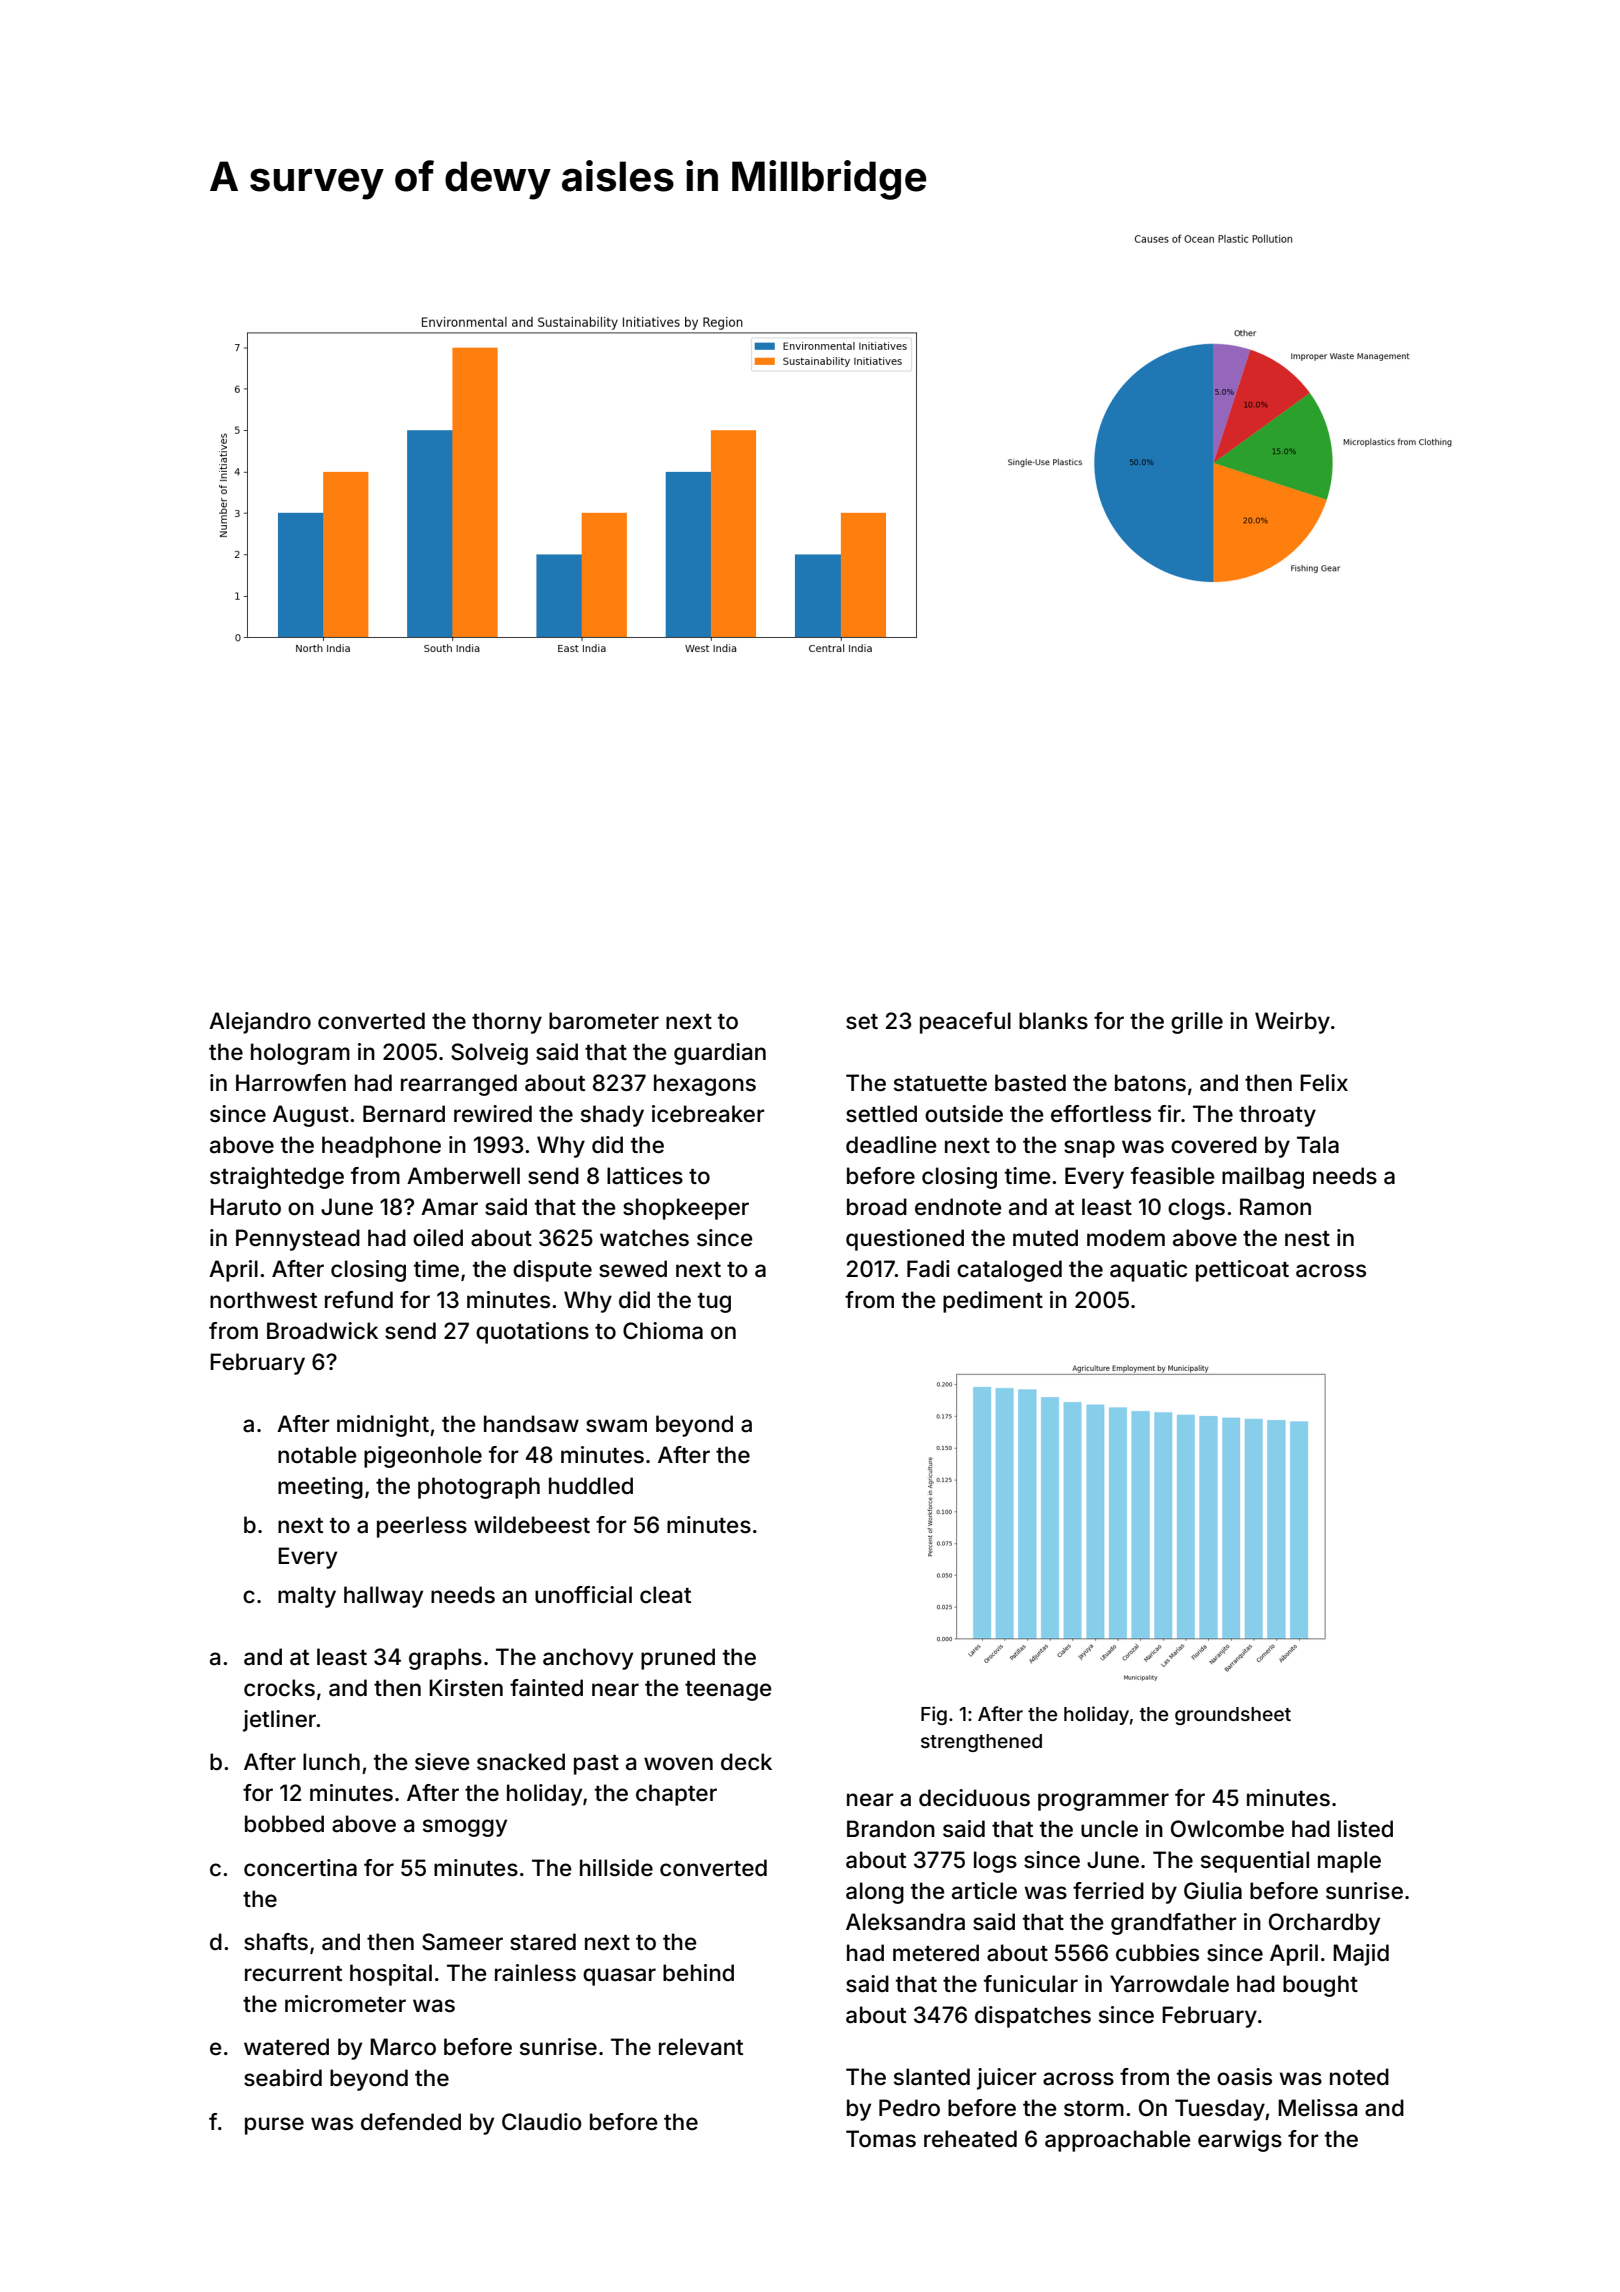  Describe the element at coordinates (974, 1798) in the image. I see `deciduous` at that location.
